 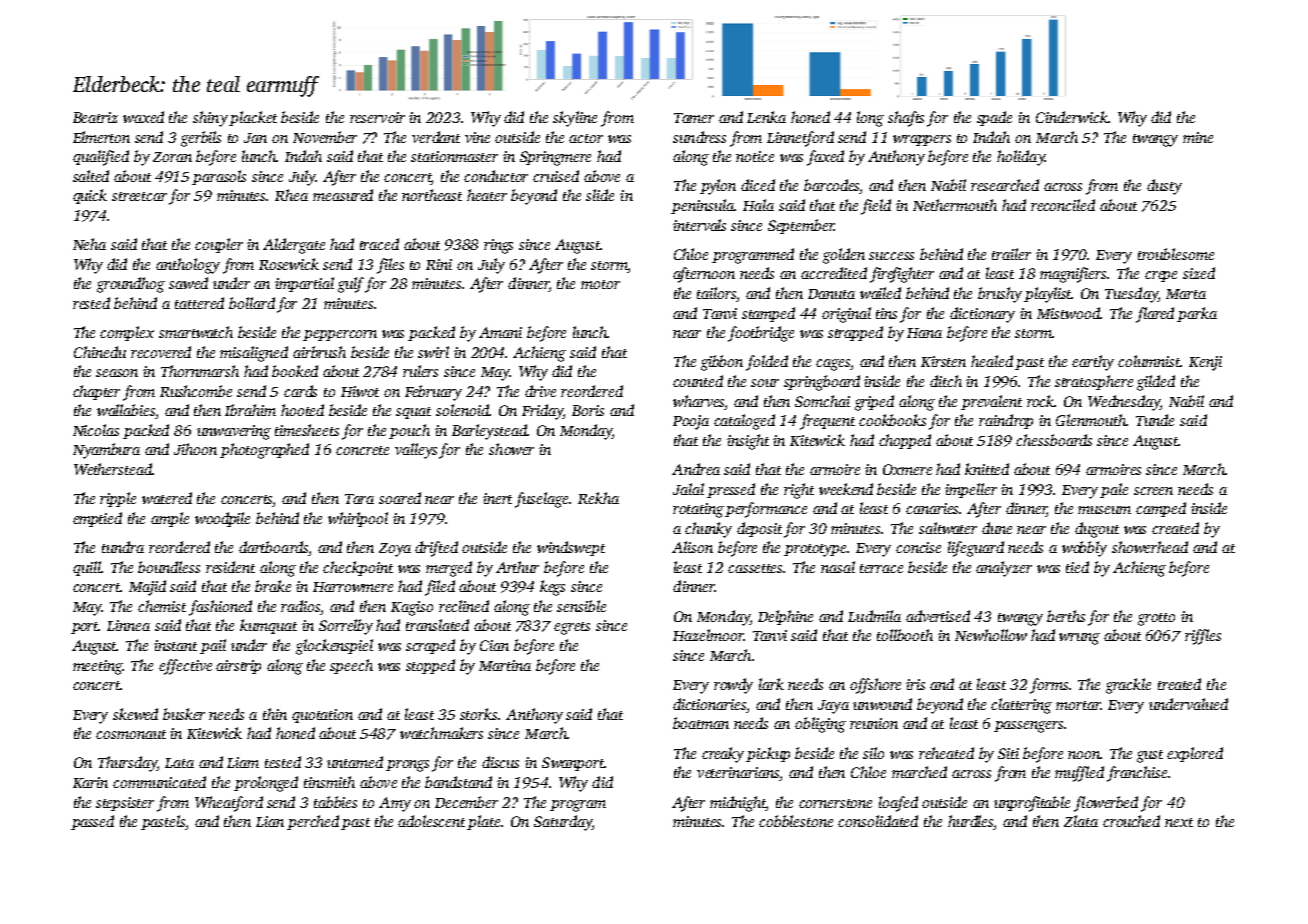 I want to click on grotto, so click(x=1156, y=619).
